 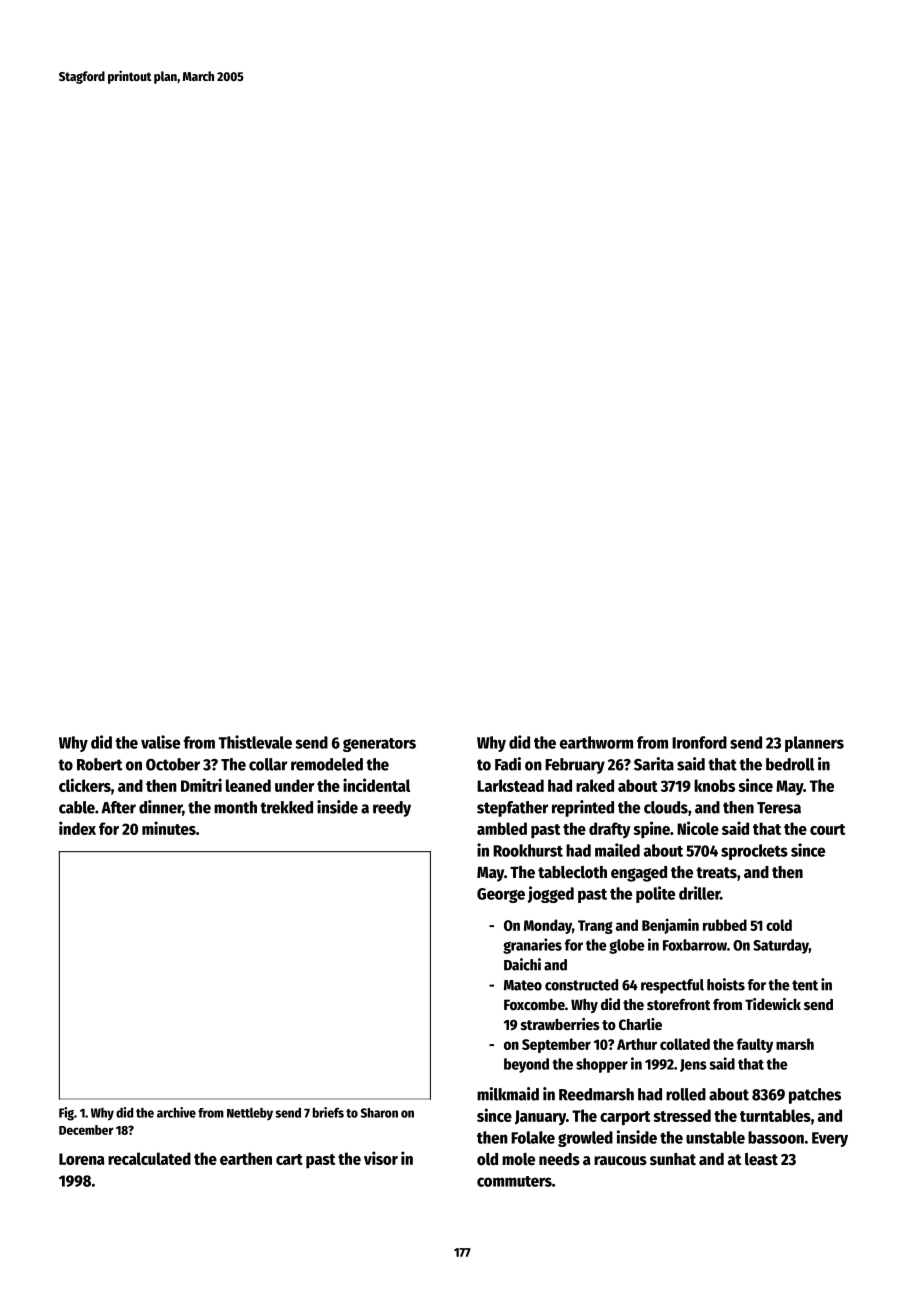 What do you see at coordinates (827, 829) in the document?
I see `court` at bounding box center [827, 829].
